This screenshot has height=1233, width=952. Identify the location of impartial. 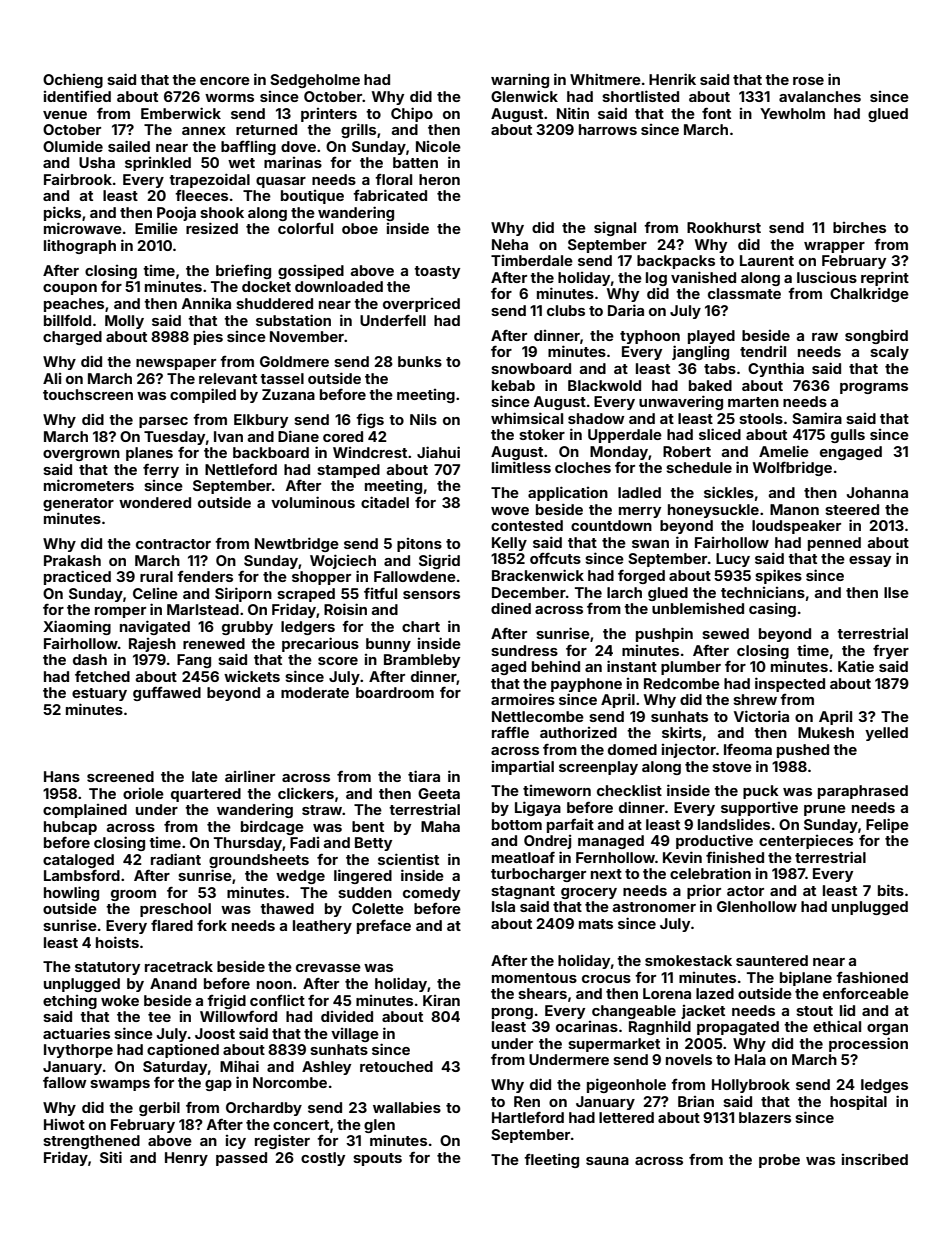
(523, 767).
